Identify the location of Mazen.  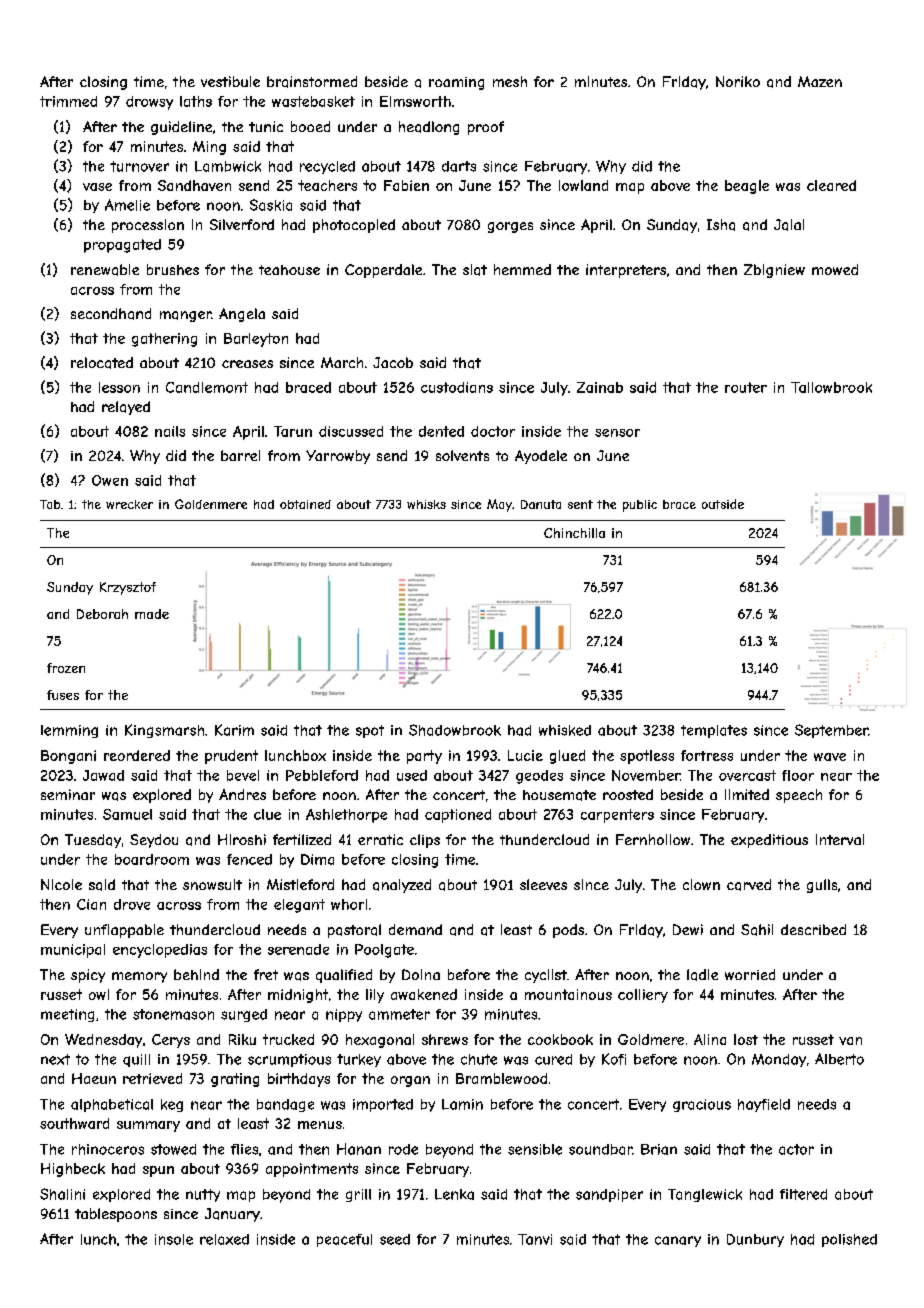
(820, 81).
